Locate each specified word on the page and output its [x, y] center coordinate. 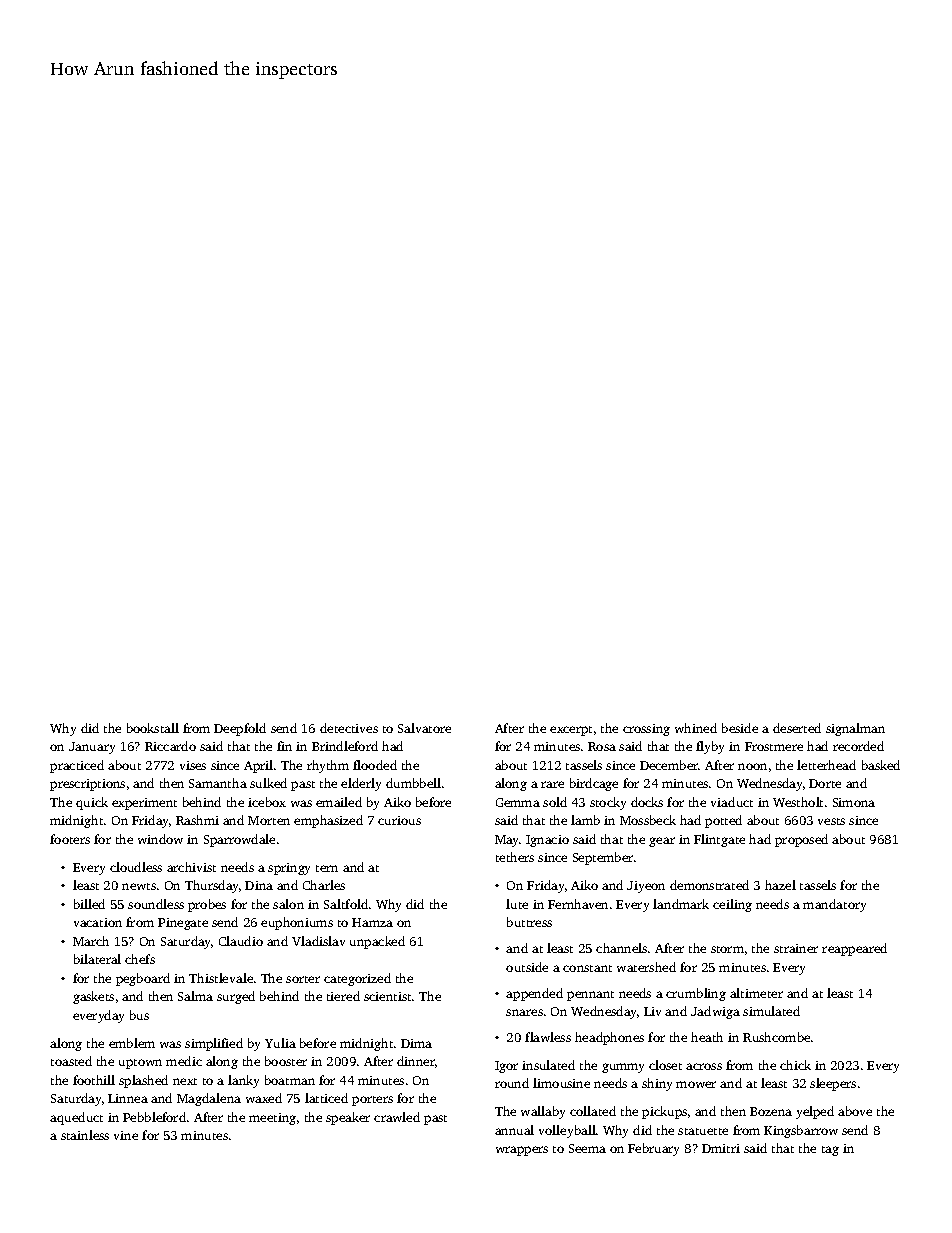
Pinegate [183, 924]
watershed [646, 967]
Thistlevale [221, 978]
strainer [796, 948]
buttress [529, 922]
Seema [587, 1148]
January [92, 748]
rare [552, 784]
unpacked [377, 942]
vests [831, 821]
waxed [264, 1098]
